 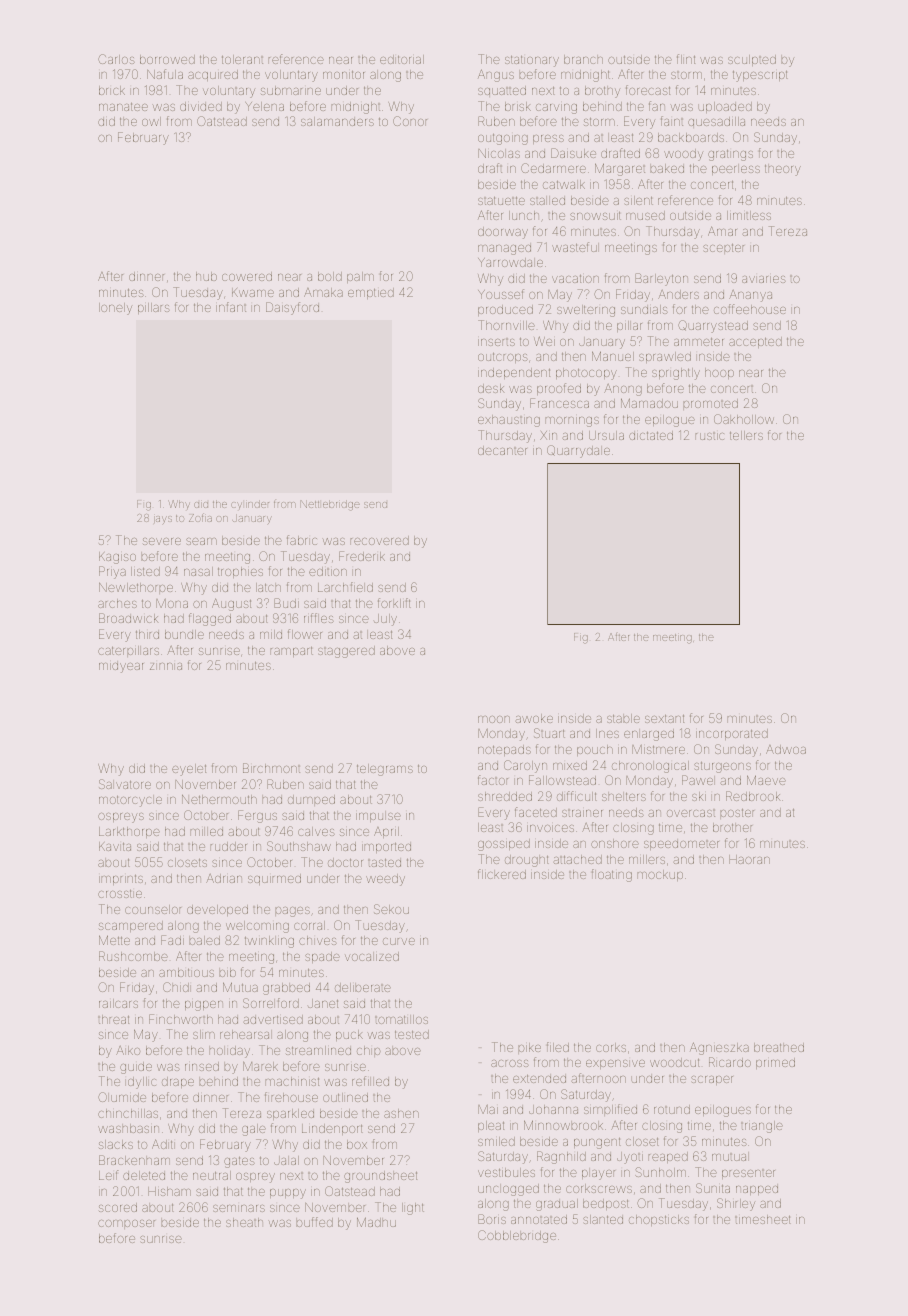 What do you see at coordinates (115, 309) in the screenshot?
I see `lonely` at bounding box center [115, 309].
